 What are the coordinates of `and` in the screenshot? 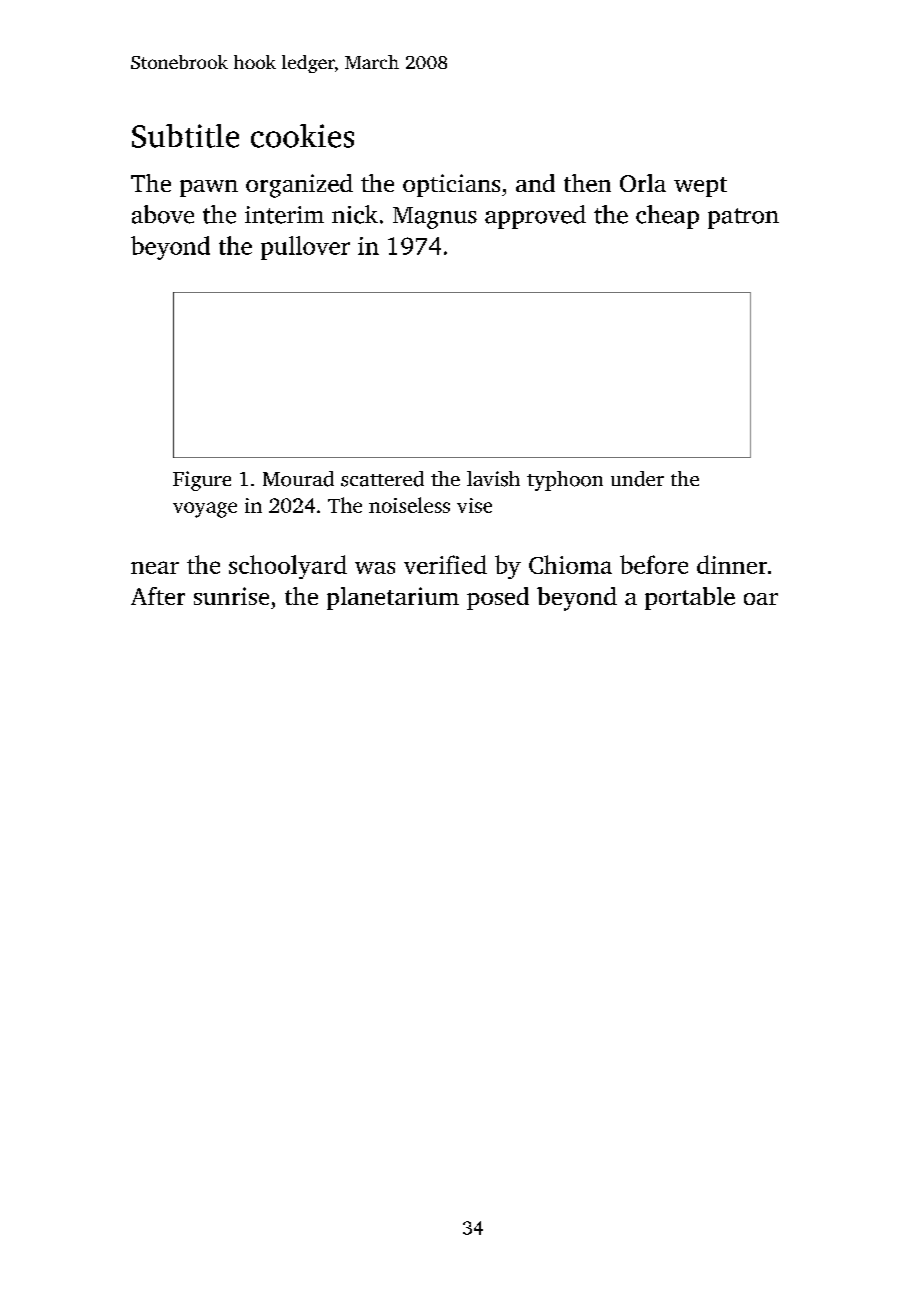 It's located at (535, 183).
